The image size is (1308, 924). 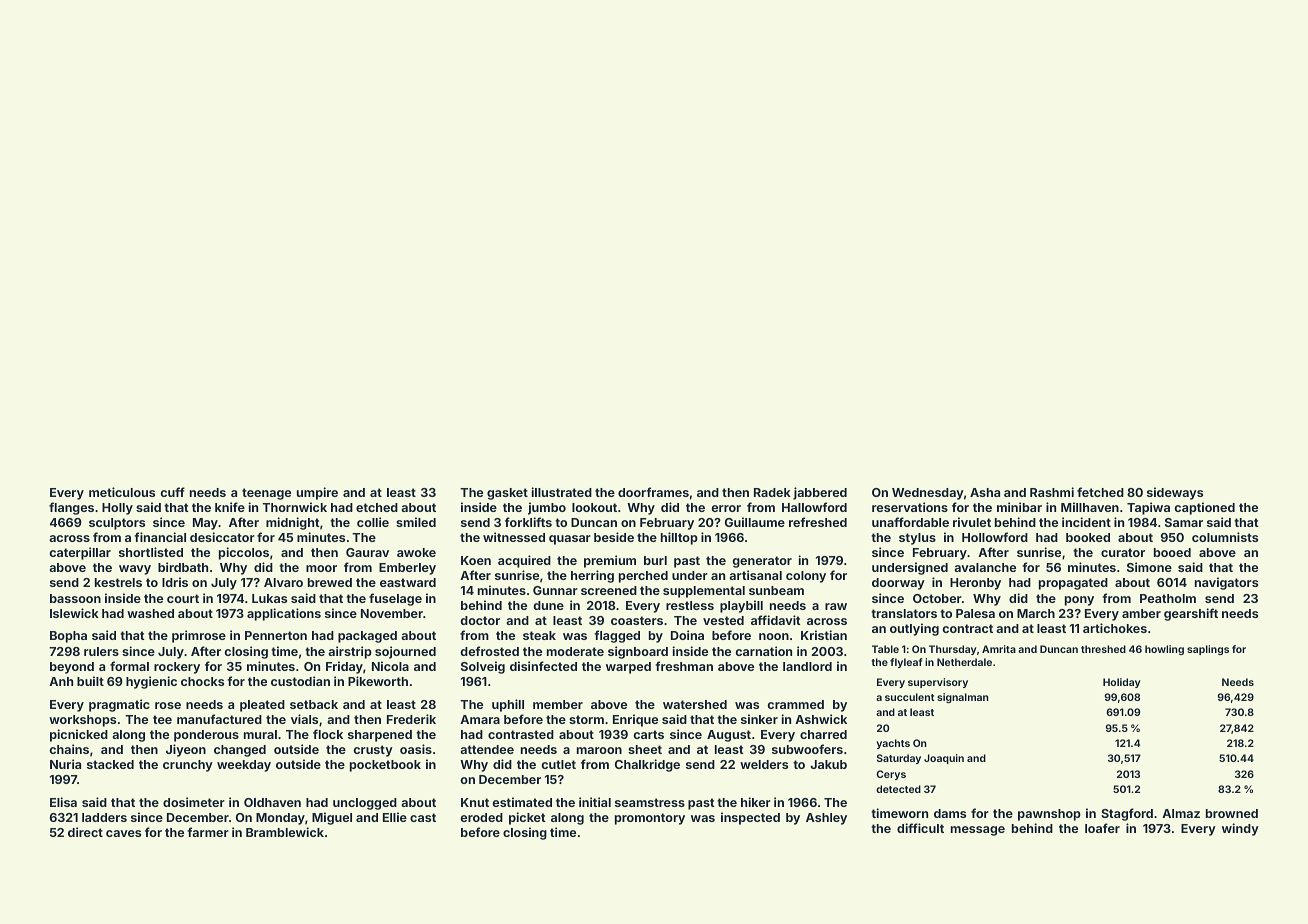 I want to click on rockery, so click(x=177, y=668).
